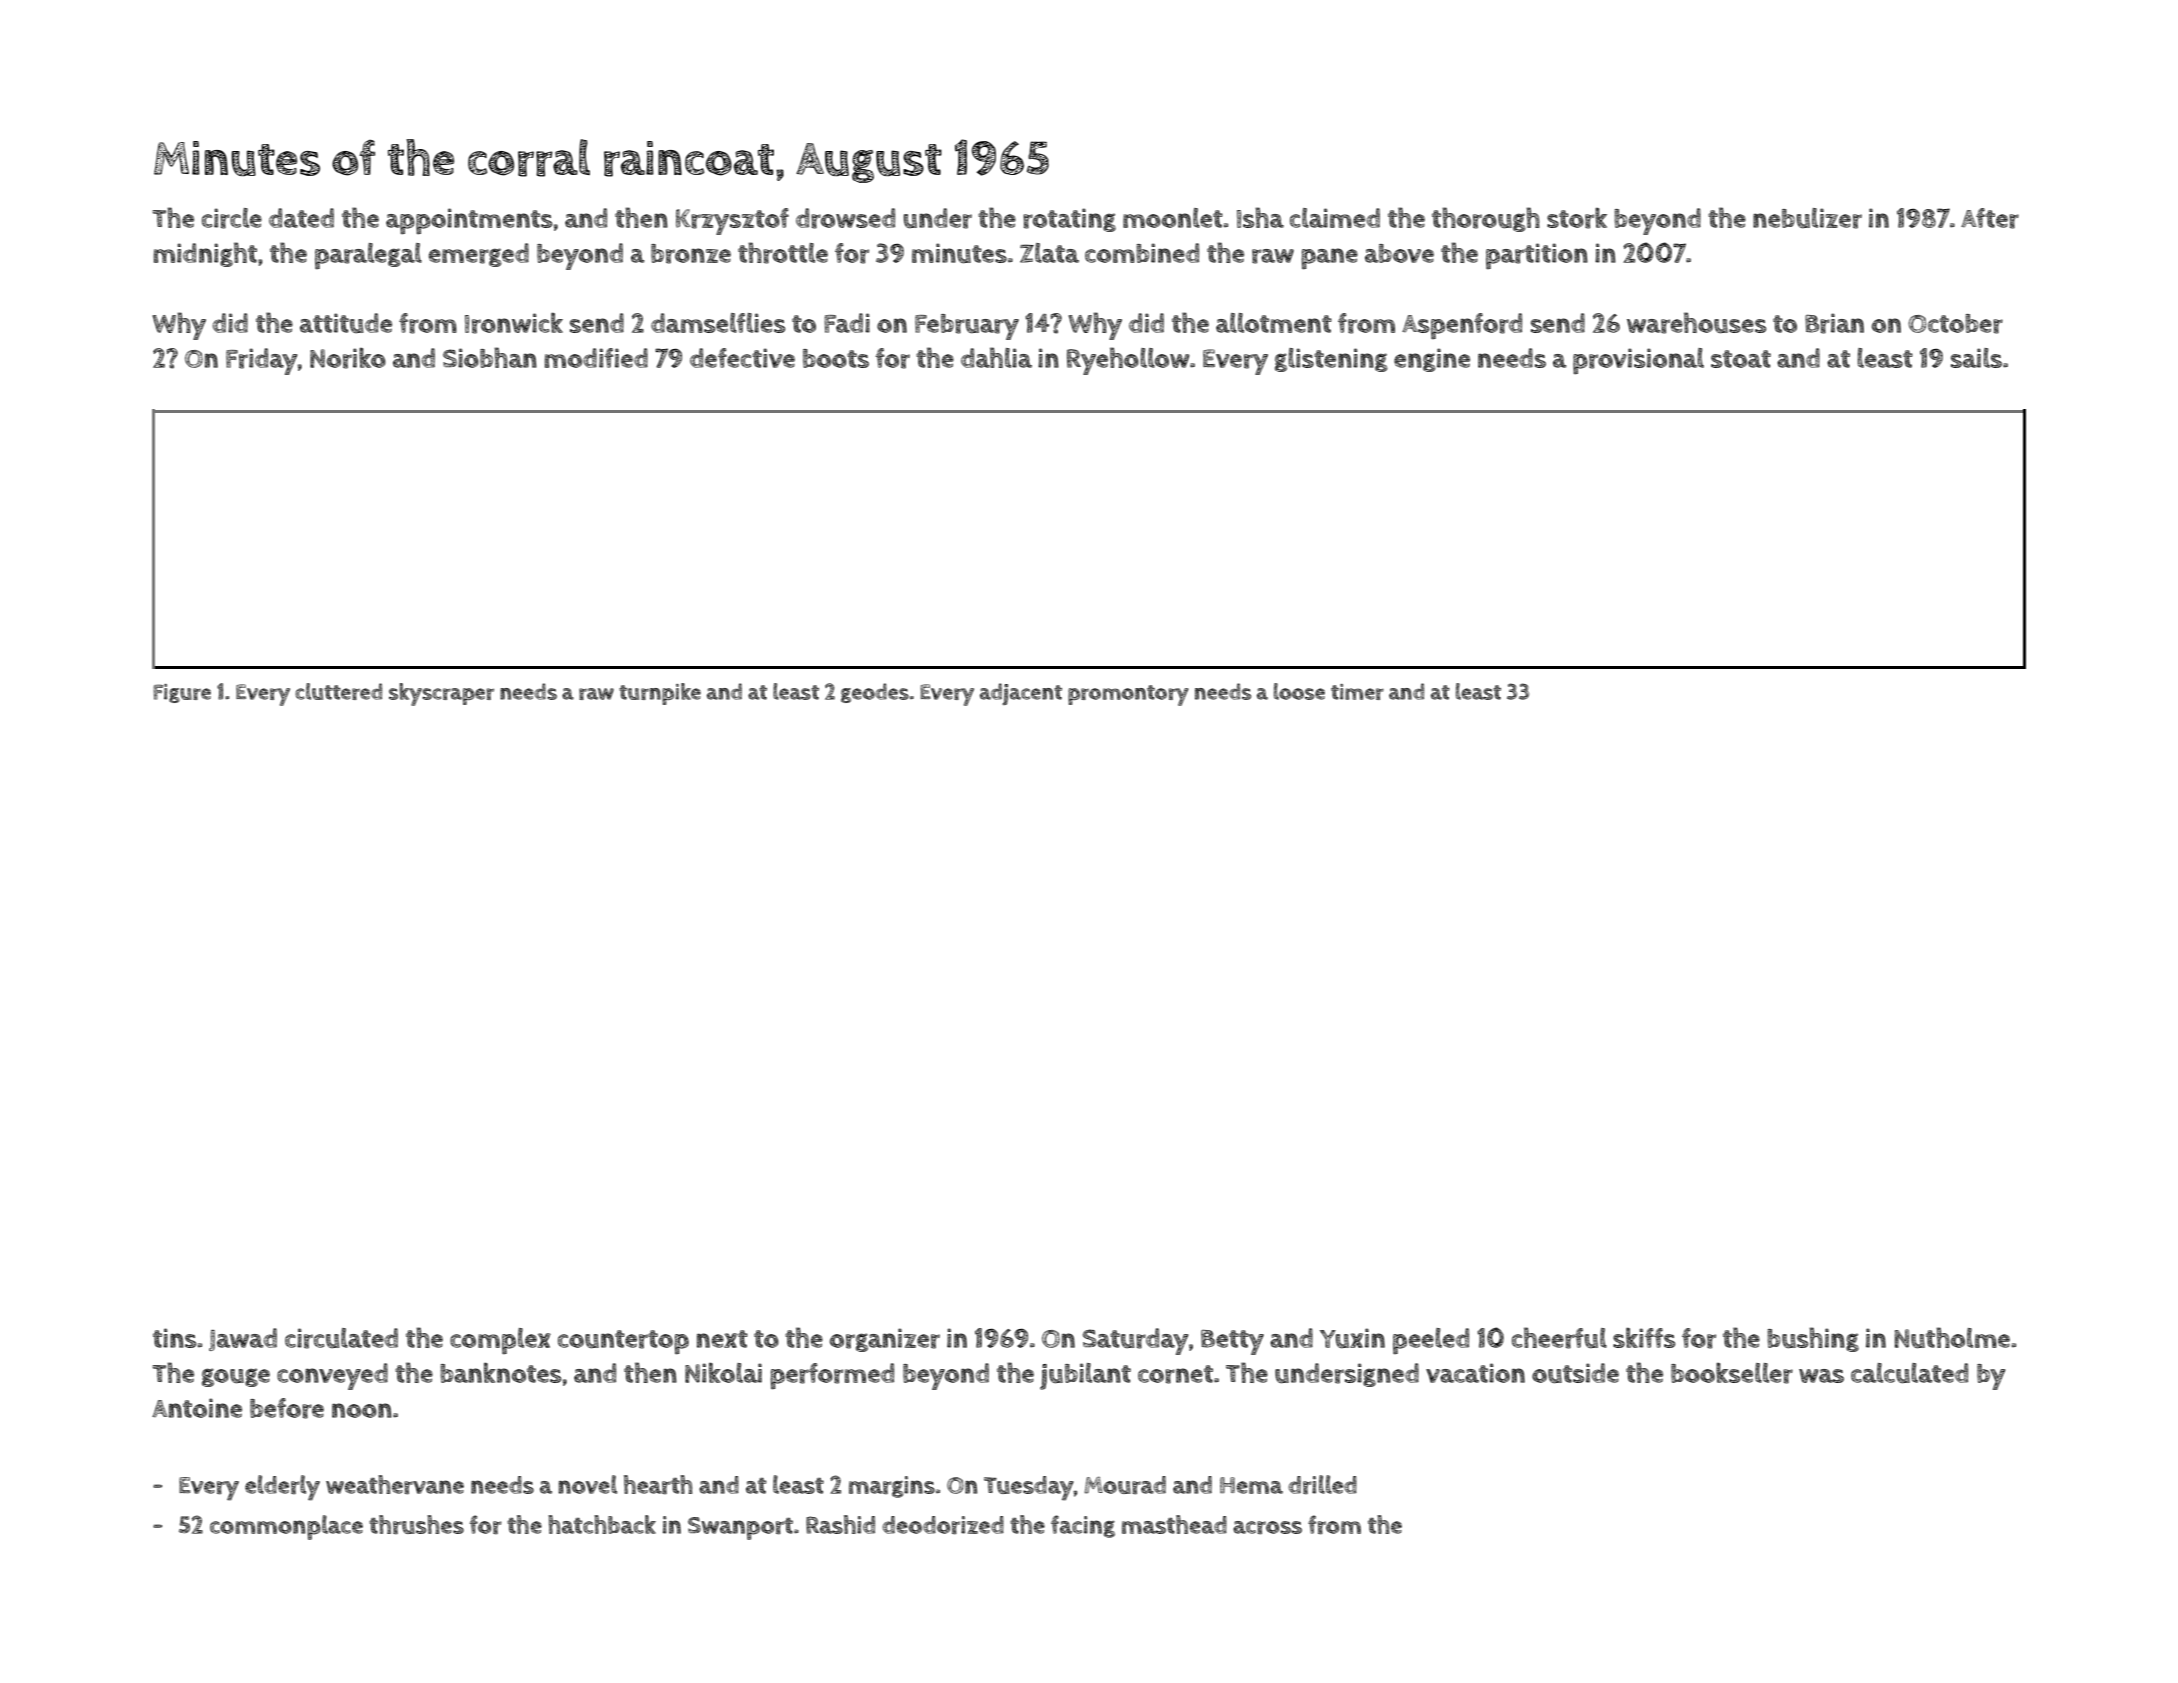 The width and height of the screenshot is (2178, 1683). Describe the element at coordinates (1807, 218) in the screenshot. I see `nebulizer` at that location.
